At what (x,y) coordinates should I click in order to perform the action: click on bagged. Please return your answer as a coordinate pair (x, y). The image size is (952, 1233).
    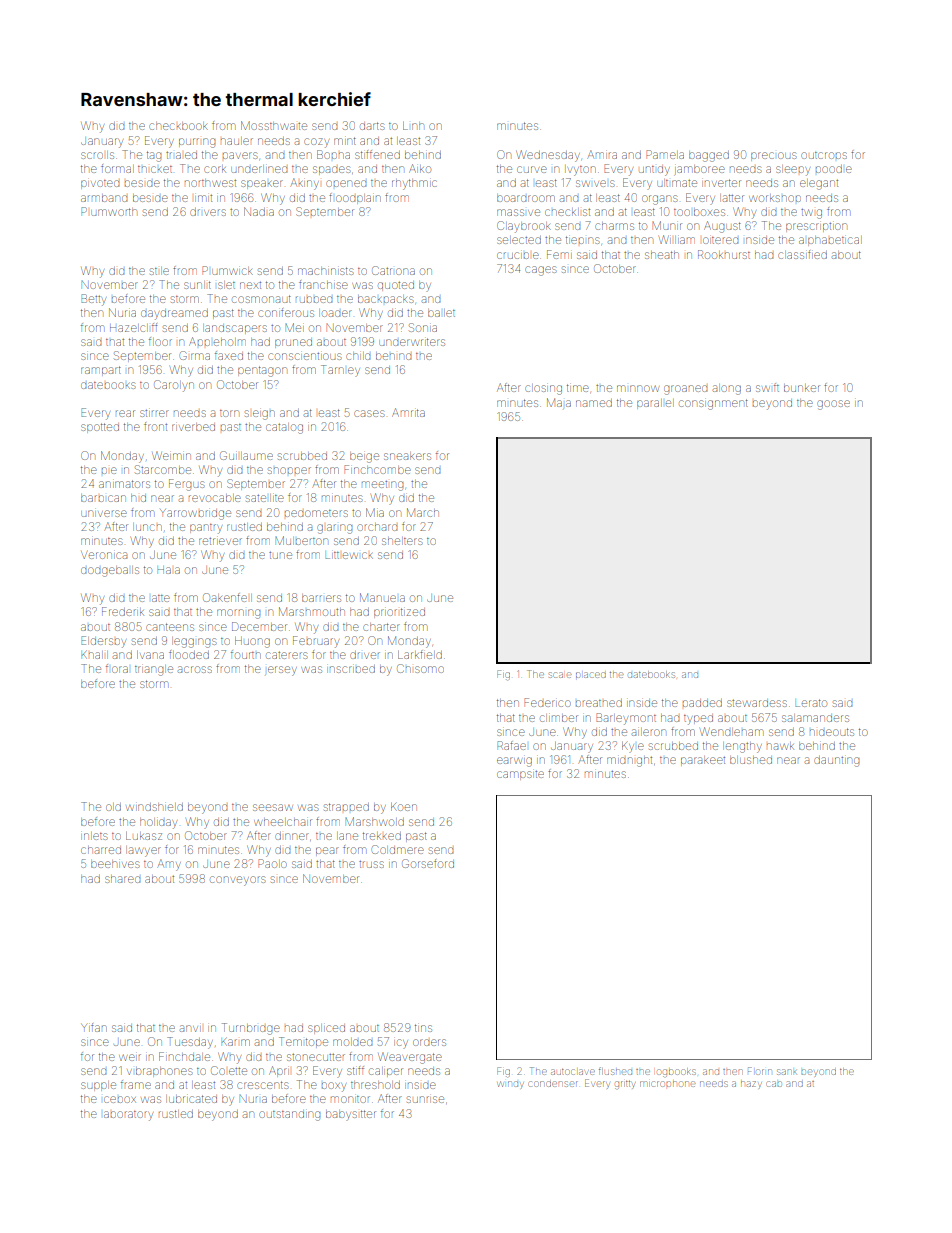
    Looking at the image, I should click on (709, 156).
